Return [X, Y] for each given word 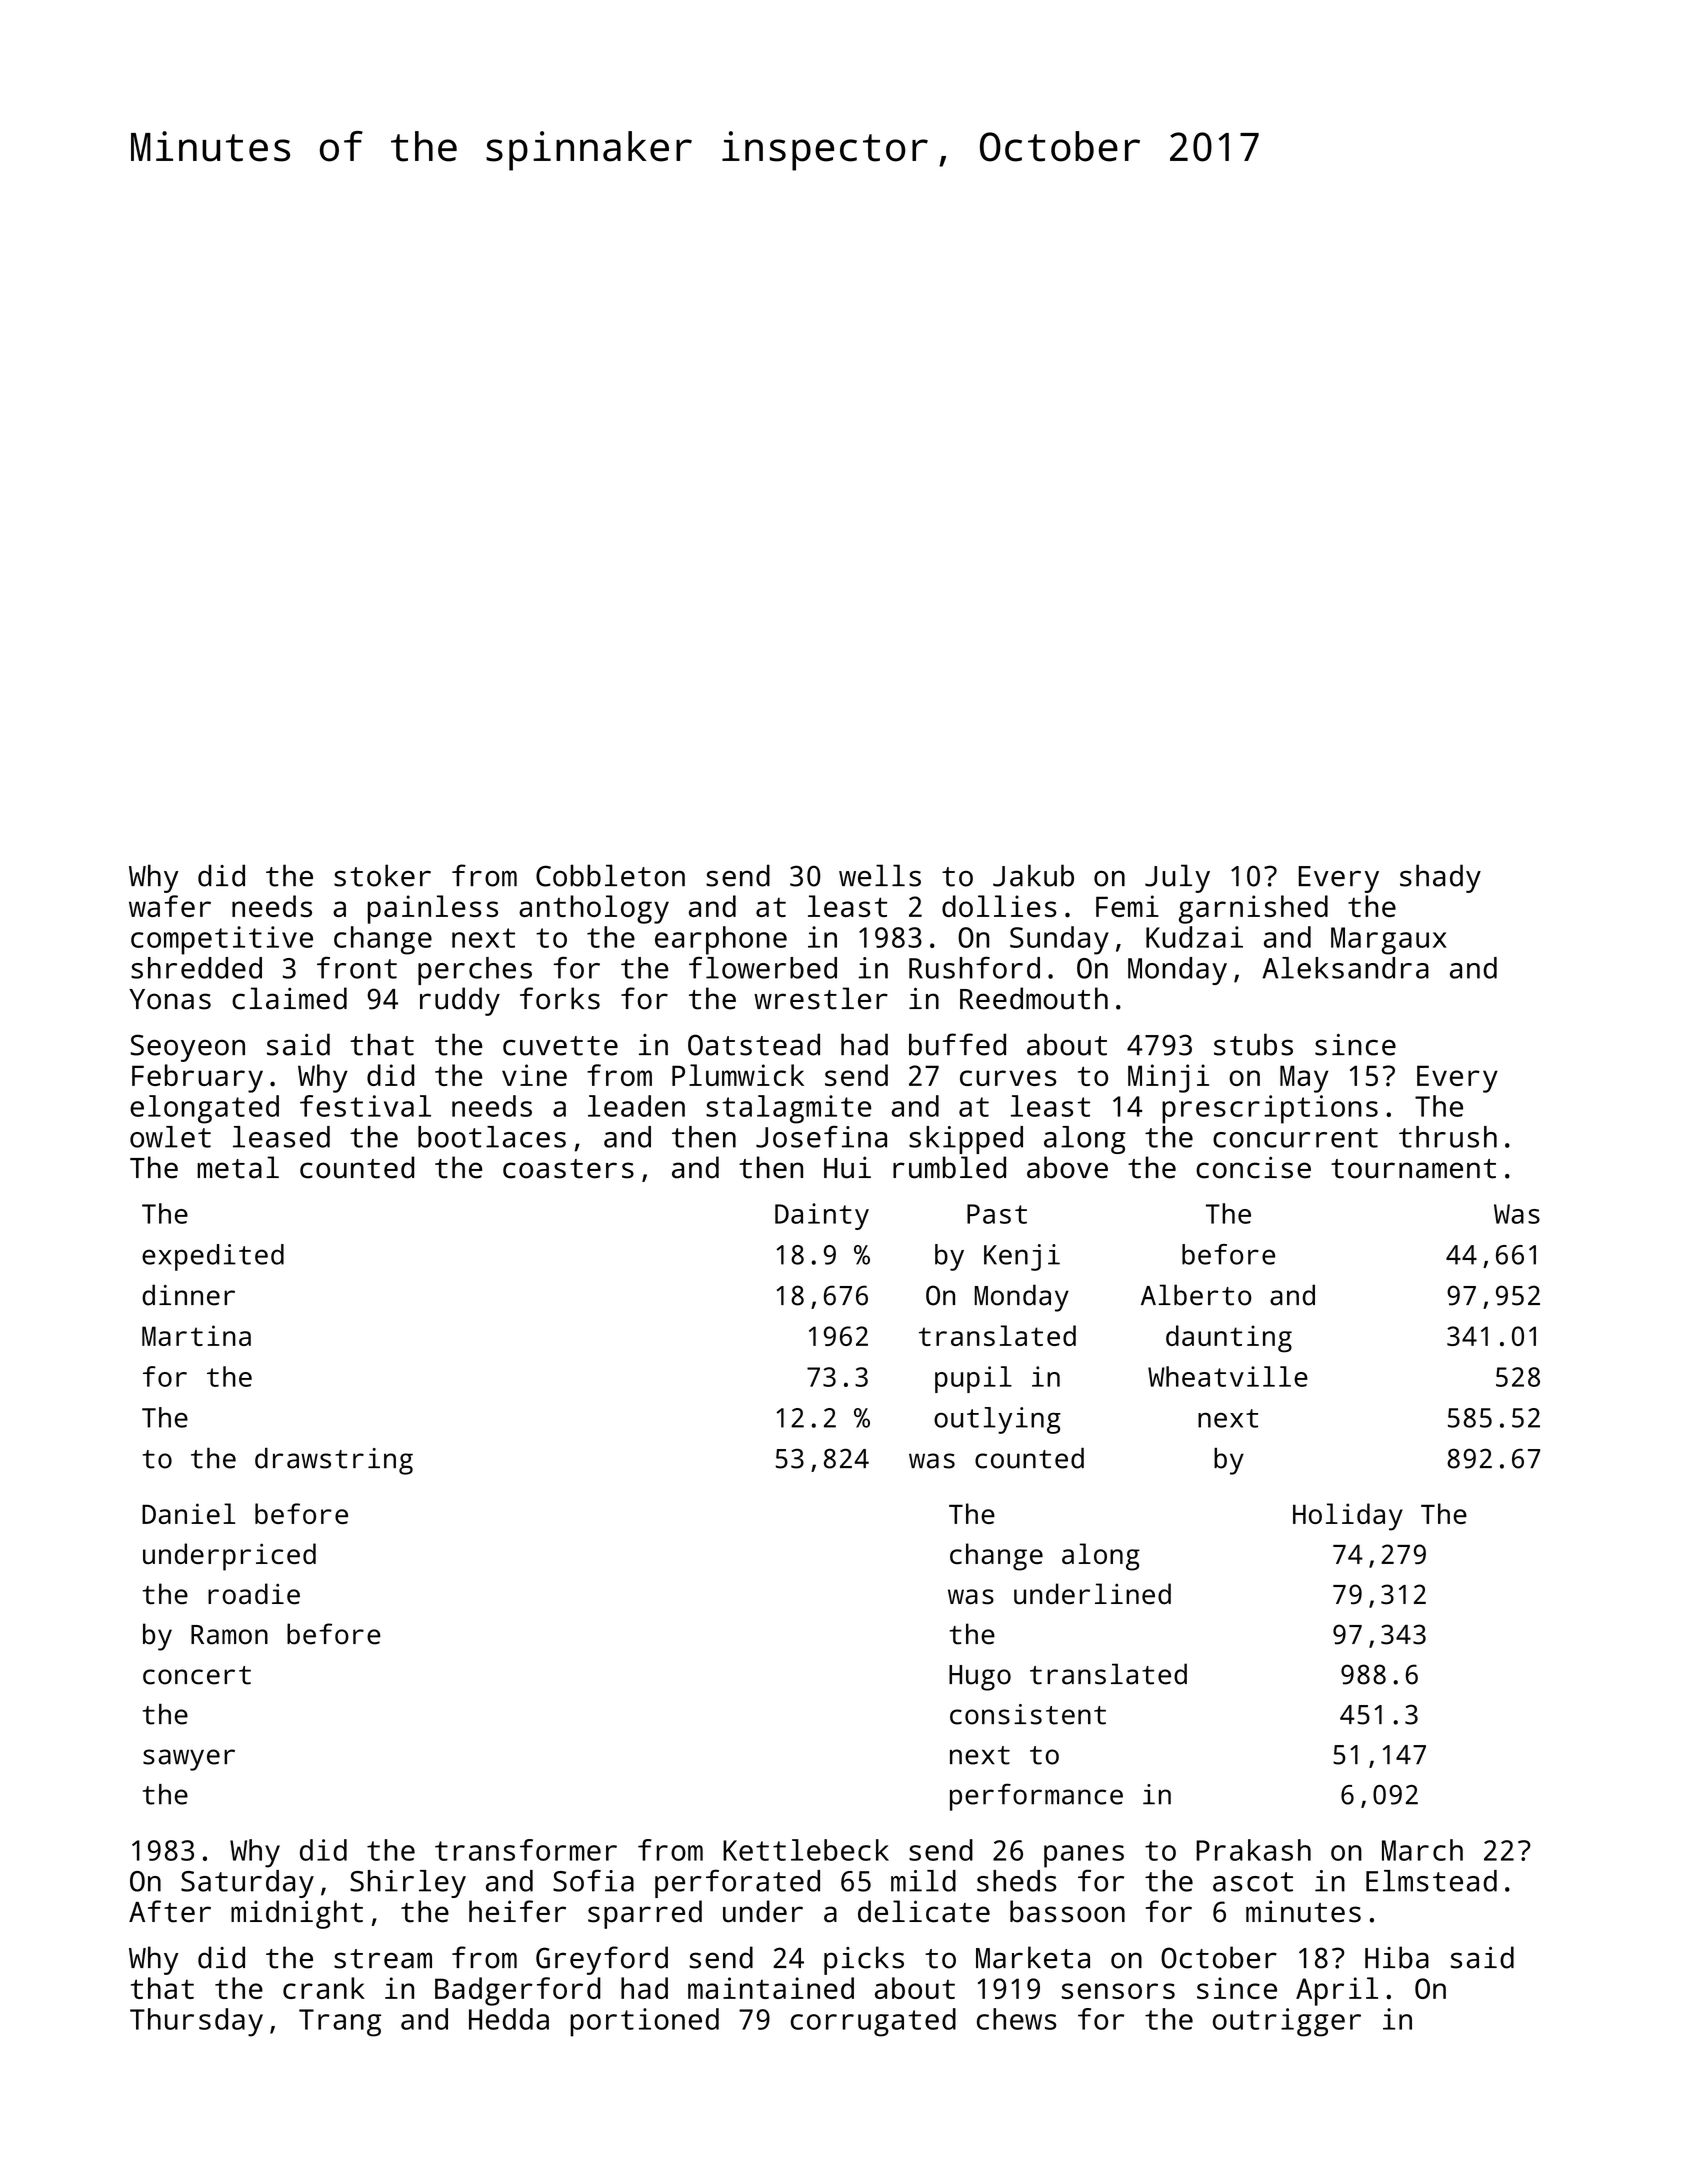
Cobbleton [610, 875]
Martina [196, 1335]
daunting [1229, 1339]
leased [281, 1137]
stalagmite [788, 1109]
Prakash [1253, 1850]
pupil [973, 1379]
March [1422, 1850]
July [1177, 878]
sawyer [189, 1760]
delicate [924, 1911]
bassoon [1067, 1911]
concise [1253, 1167]
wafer [170, 906]
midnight [297, 1914]
